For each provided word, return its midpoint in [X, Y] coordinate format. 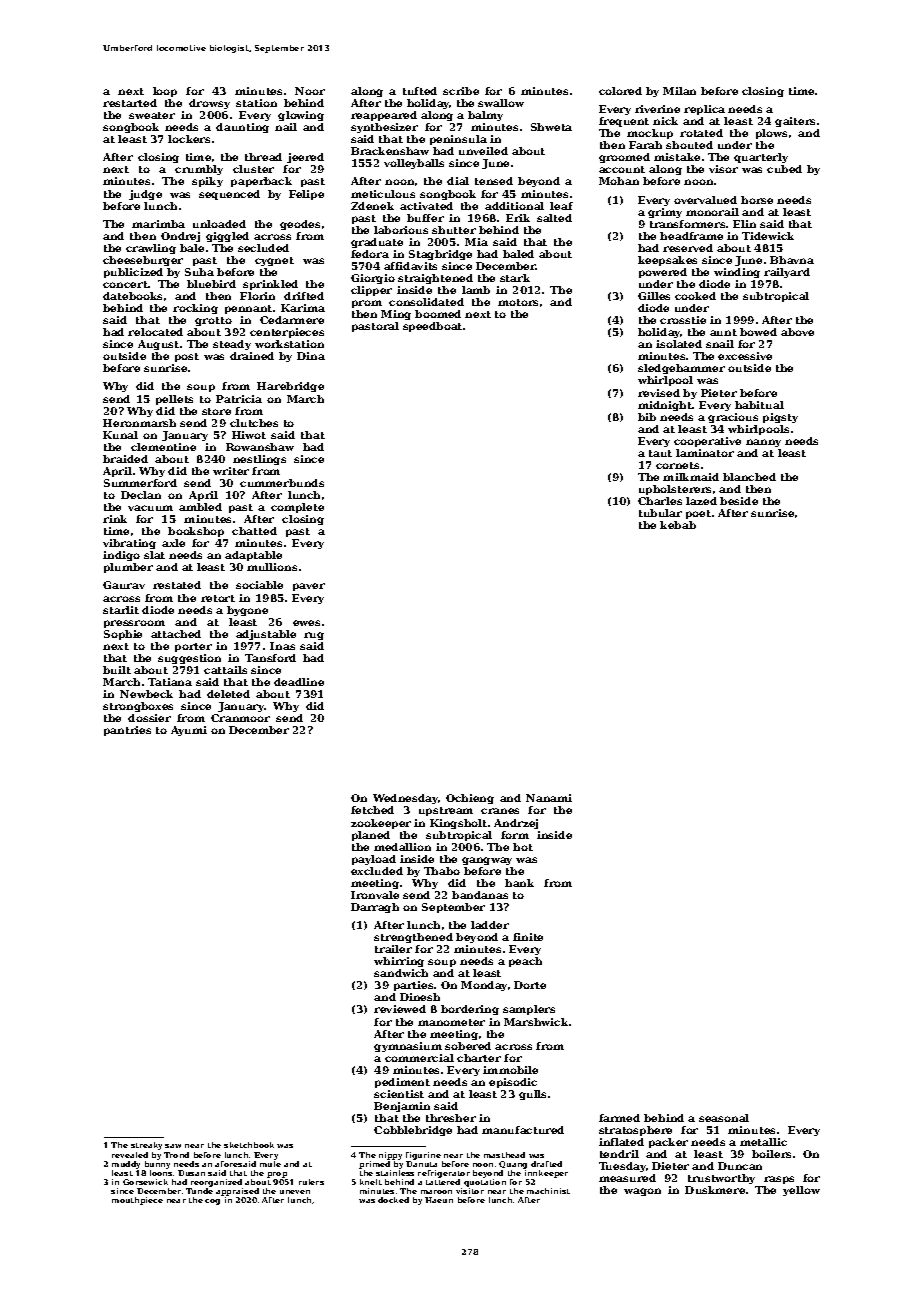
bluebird [211, 284]
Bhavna [792, 260]
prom [367, 304]
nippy [390, 1156]
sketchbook [249, 1145]
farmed [619, 1118]
